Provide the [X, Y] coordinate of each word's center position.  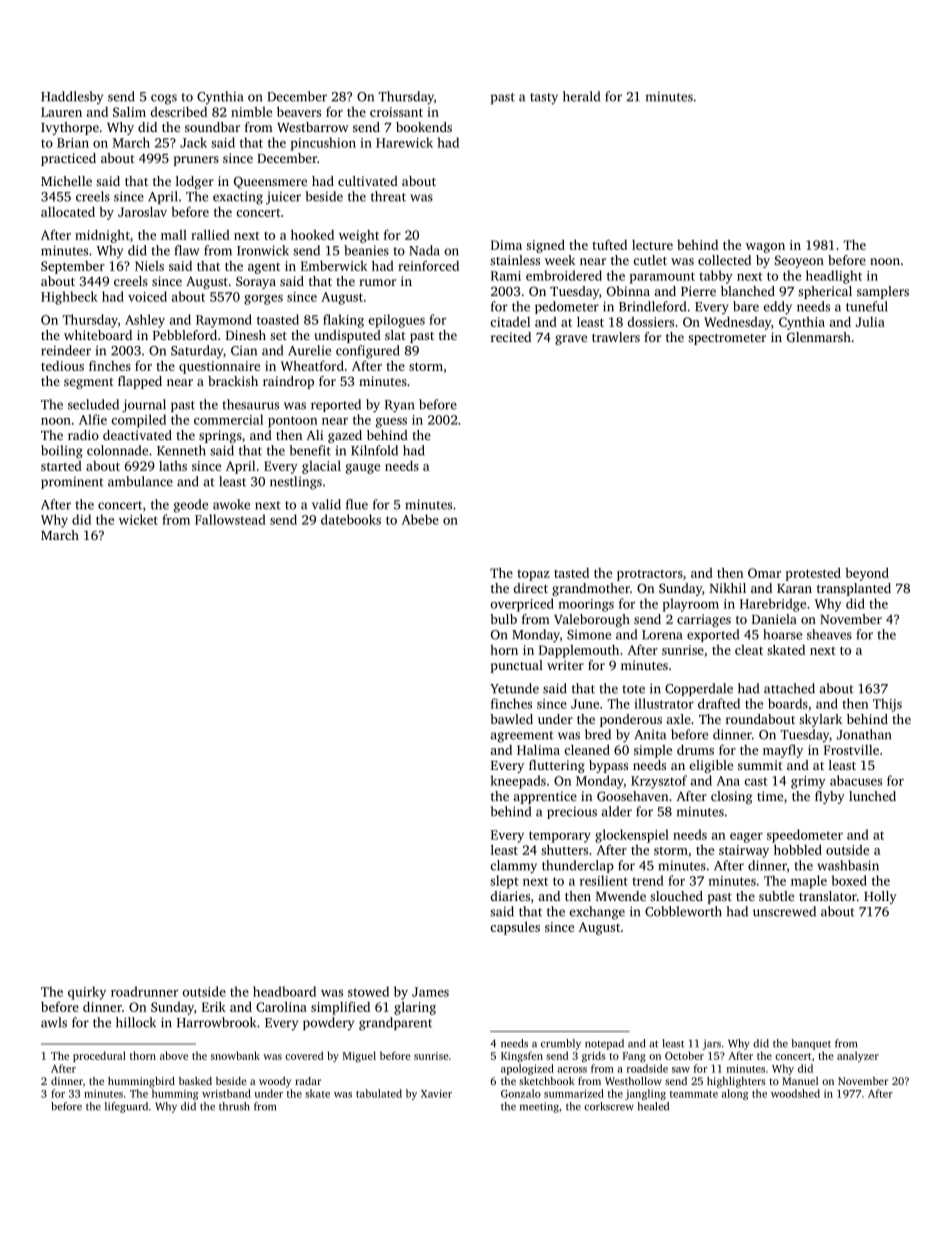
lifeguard [126, 1107]
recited [511, 337]
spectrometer [727, 339]
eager [746, 838]
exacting [238, 198]
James [430, 992]
